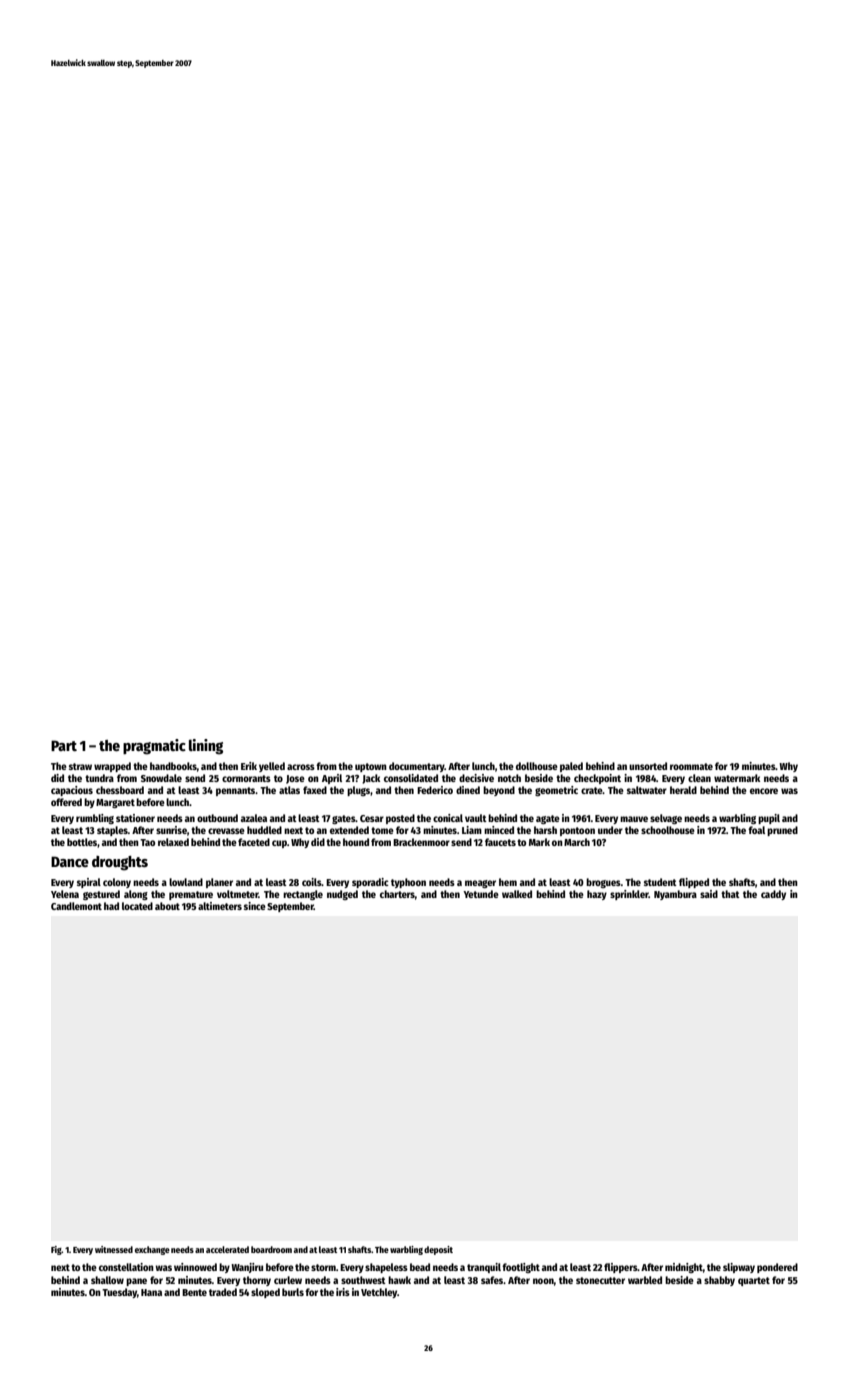  I want to click on sprinkler, so click(629, 895).
